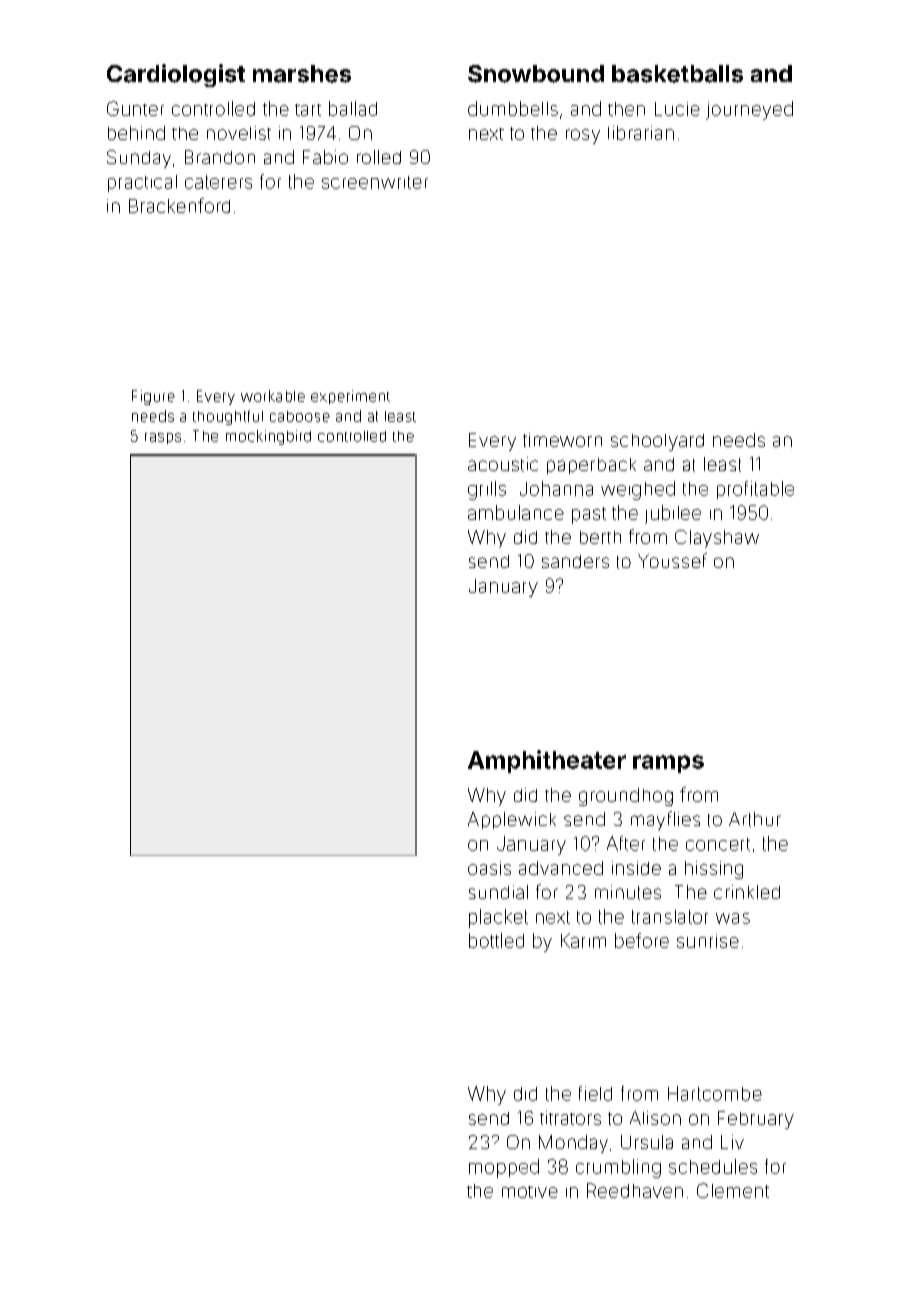 The image size is (908, 1316). What do you see at coordinates (487, 490) in the screenshot?
I see `grills` at bounding box center [487, 490].
